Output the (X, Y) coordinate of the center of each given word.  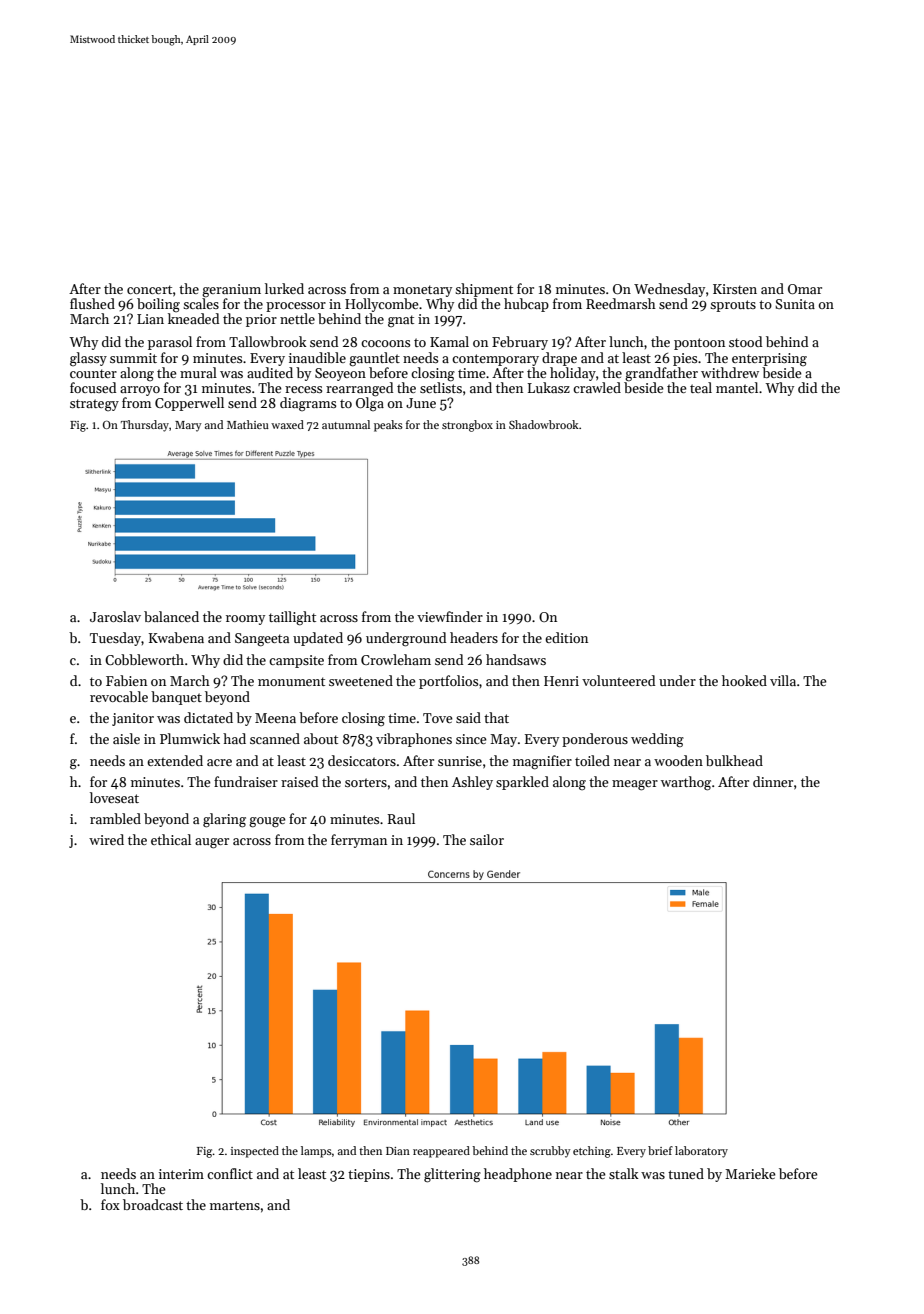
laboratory (701, 1152)
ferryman (359, 841)
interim (181, 1174)
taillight (292, 618)
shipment (484, 290)
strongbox (467, 426)
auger (212, 843)
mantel (737, 387)
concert (149, 289)
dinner (773, 781)
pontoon (699, 344)
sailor (487, 839)
